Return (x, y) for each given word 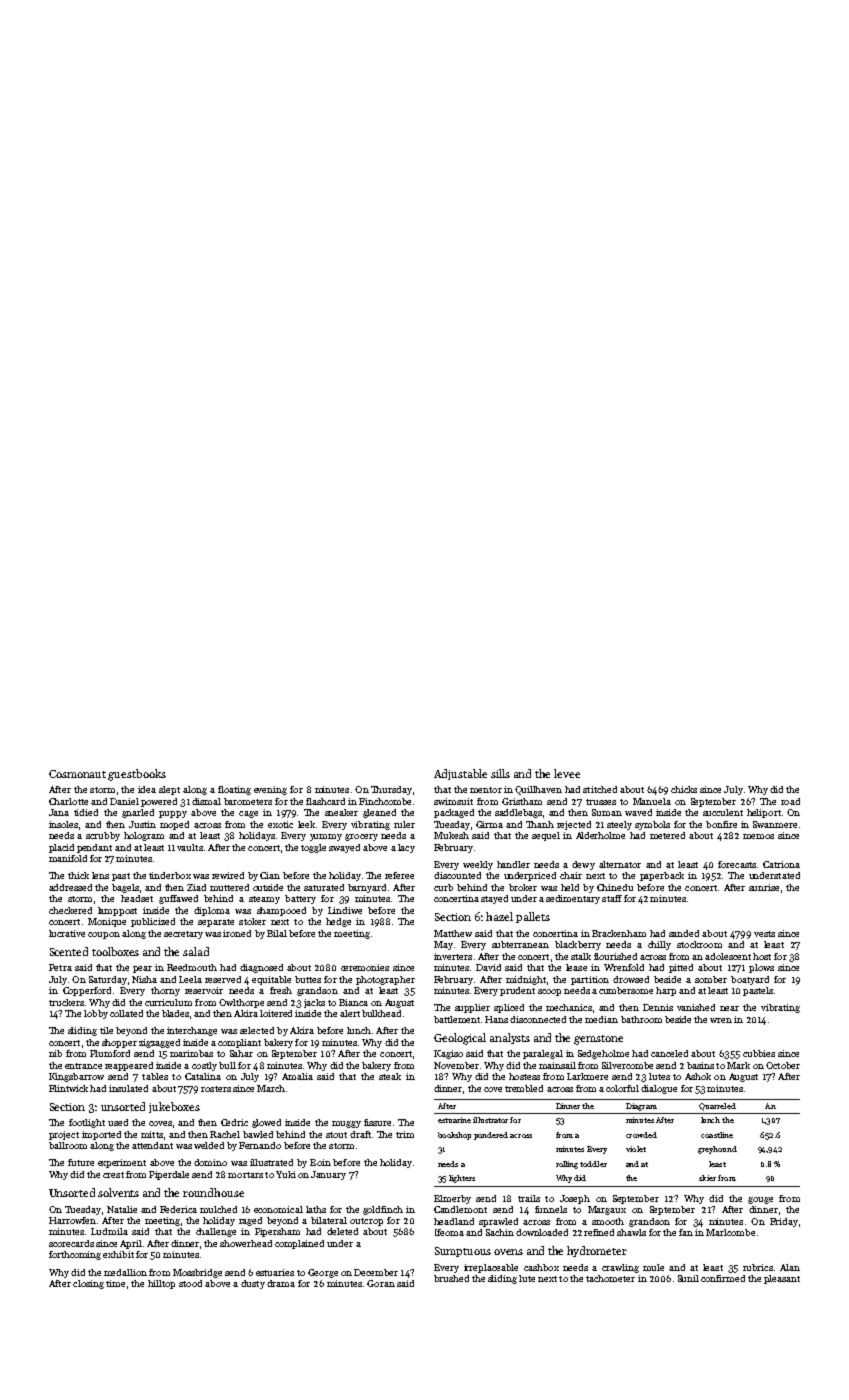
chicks (684, 789)
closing (88, 1284)
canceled (669, 1053)
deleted (342, 1231)
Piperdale (169, 1175)
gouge (760, 1200)
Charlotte (68, 801)
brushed (451, 1278)
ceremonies (365, 967)
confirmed (723, 1278)
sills (500, 773)
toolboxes (115, 951)
